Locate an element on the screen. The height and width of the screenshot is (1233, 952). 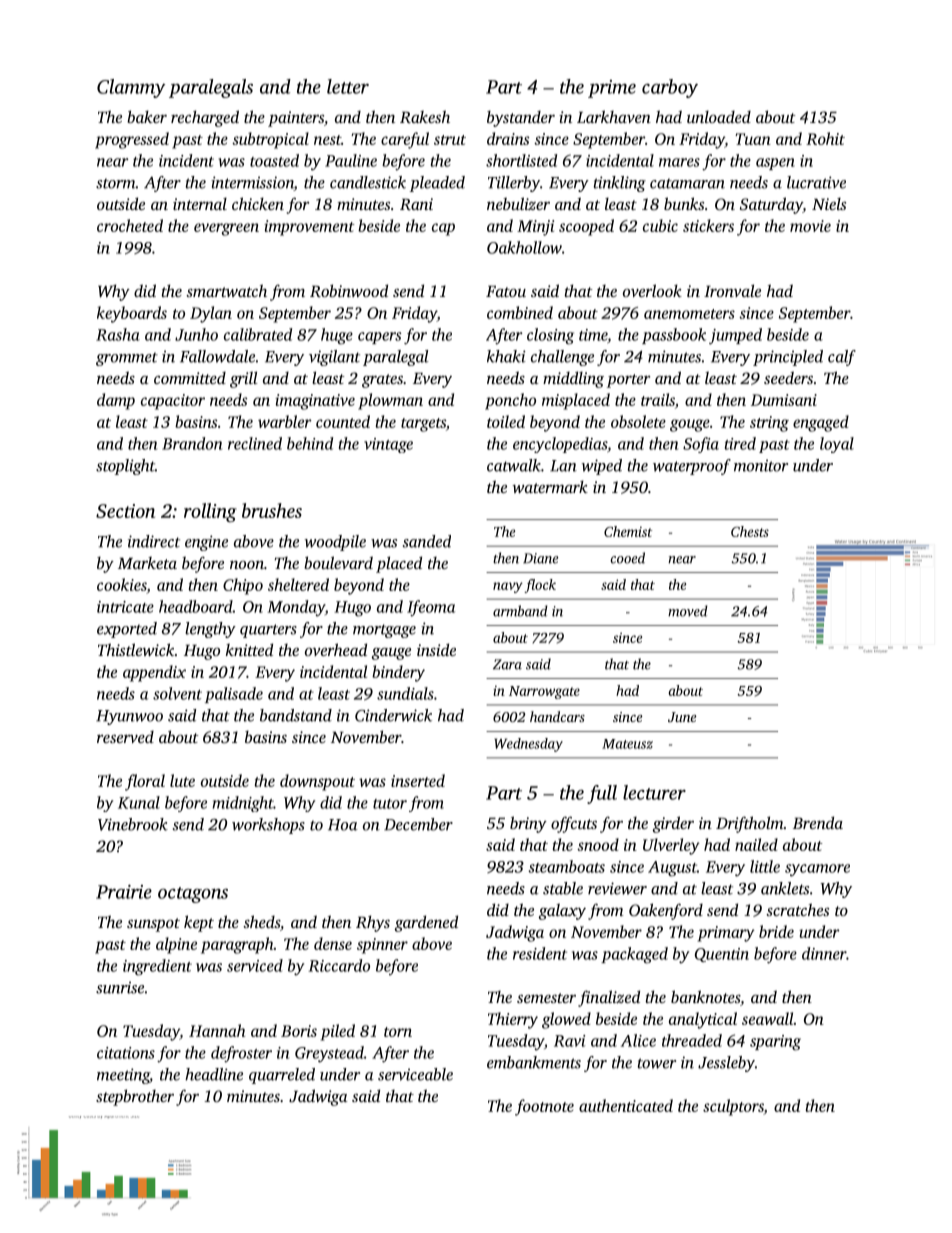
serviceable is located at coordinates (415, 1074).
